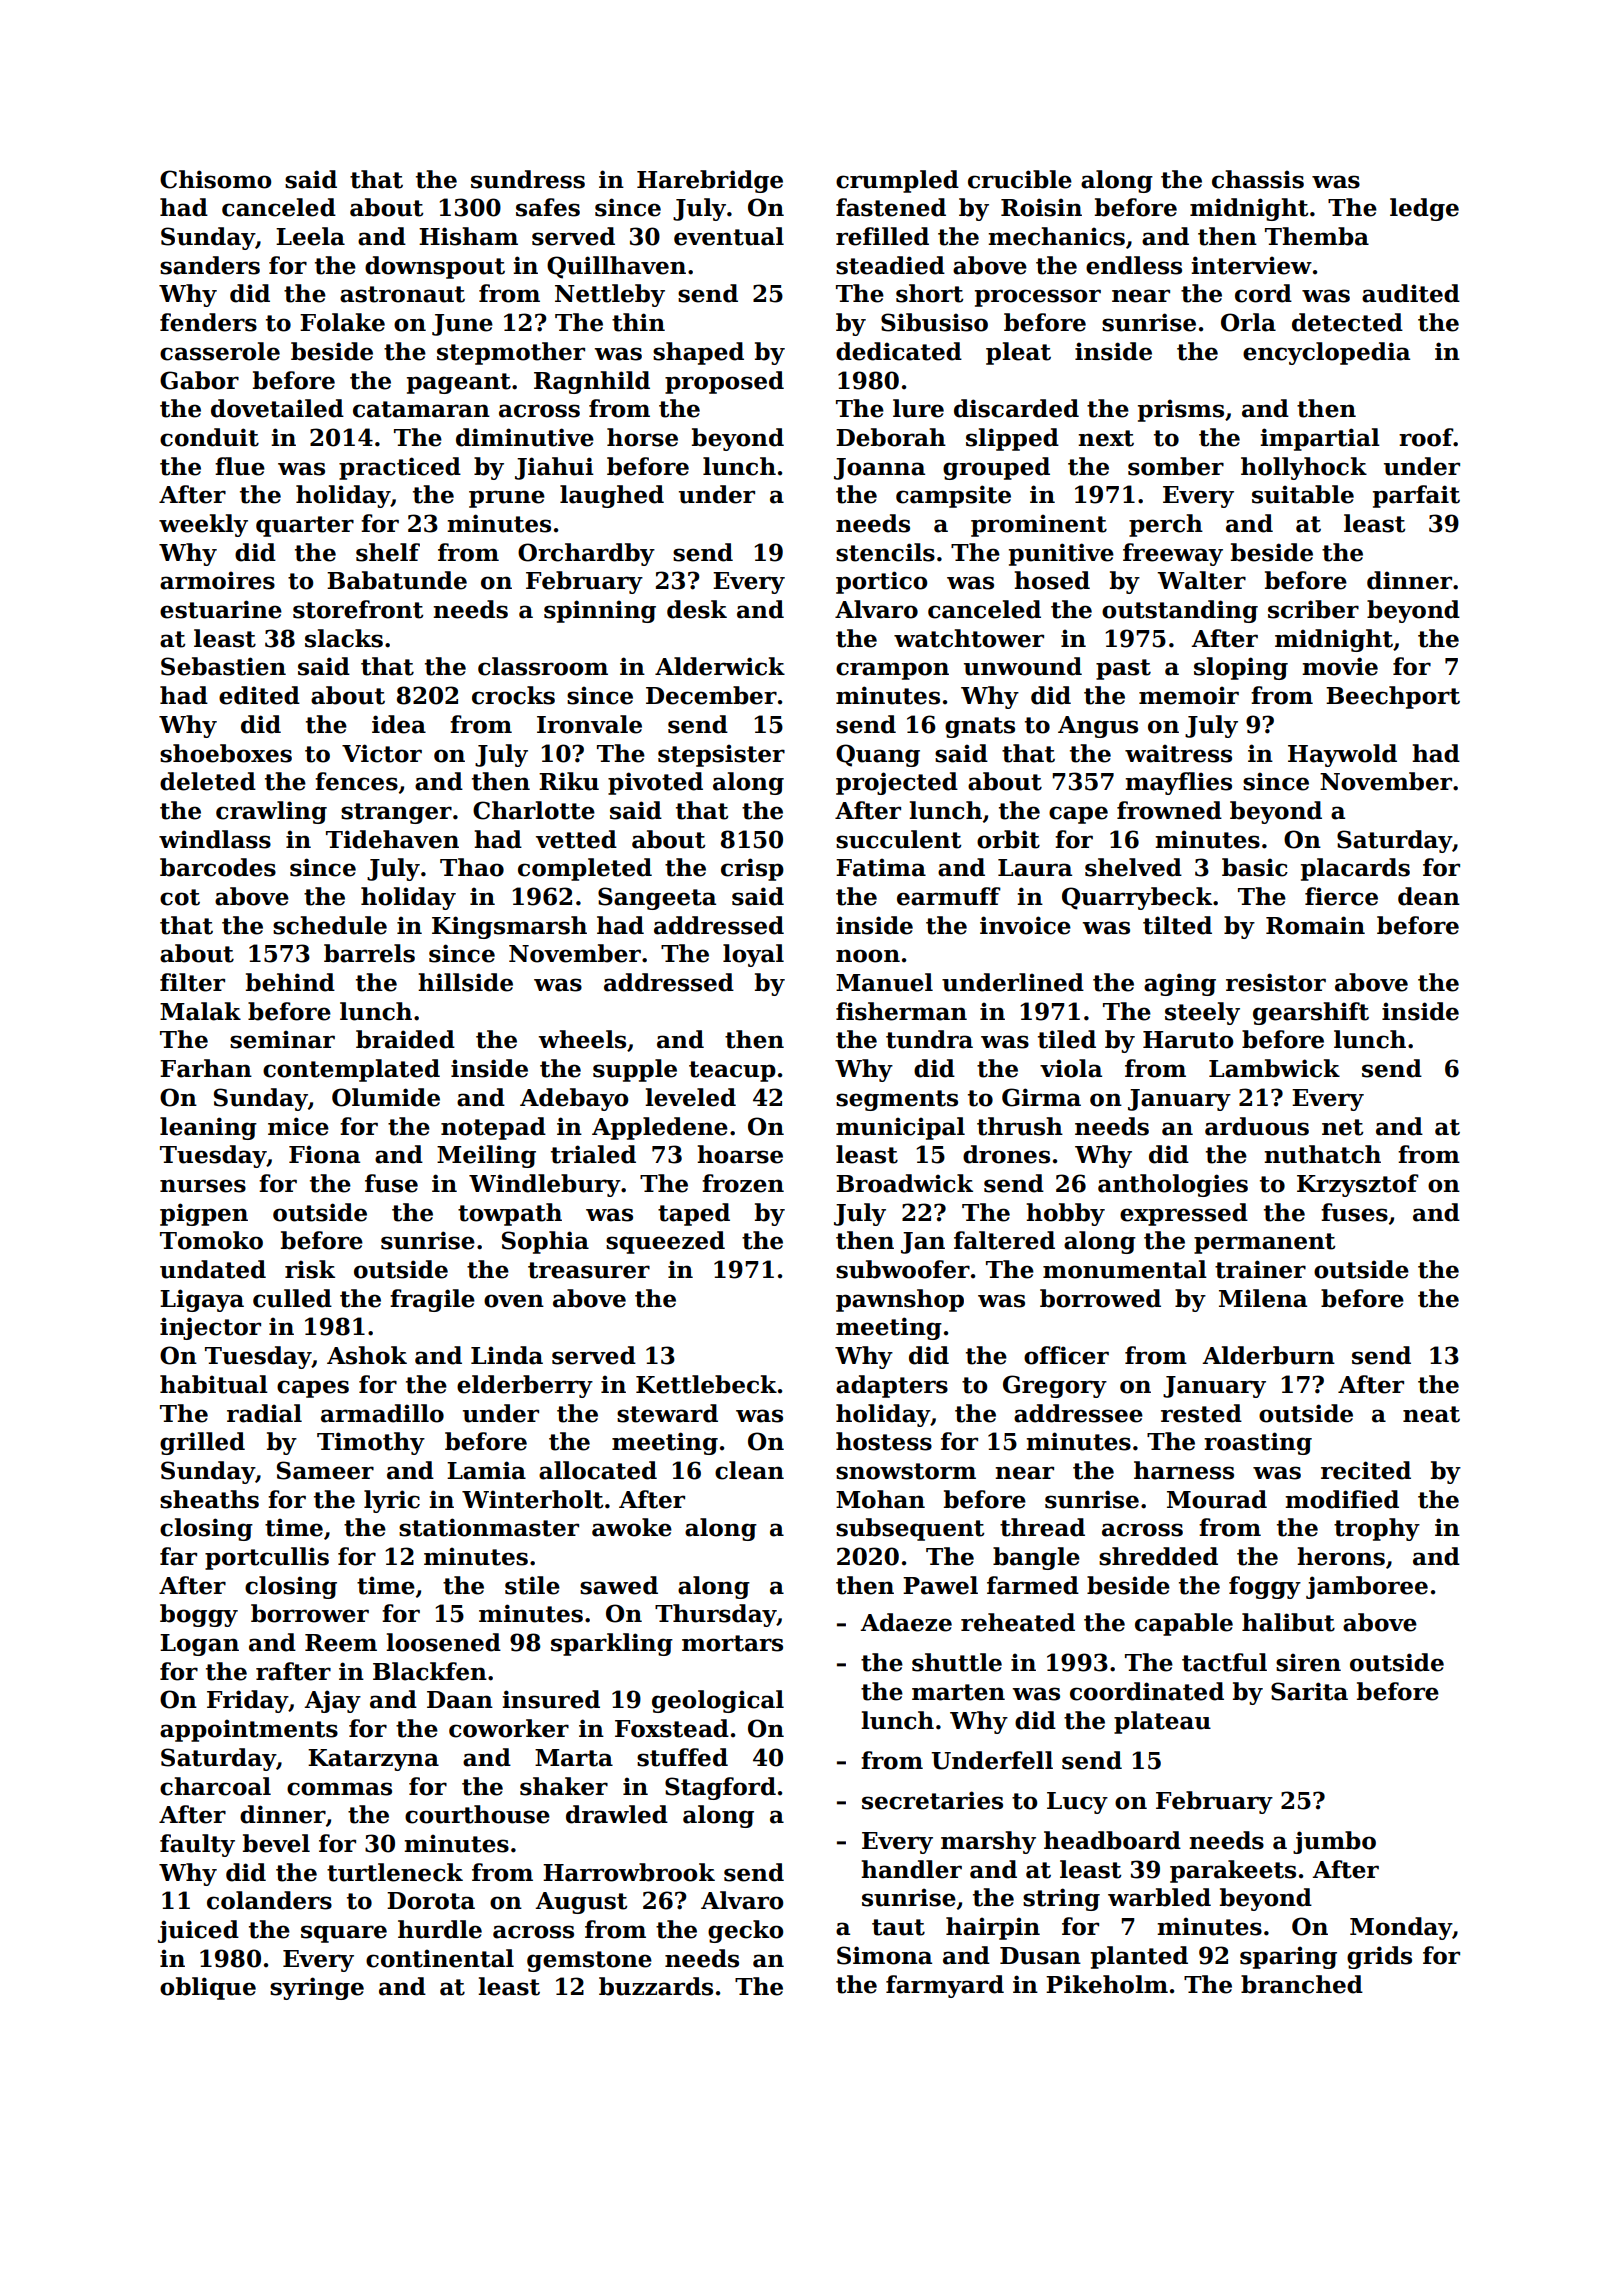 This document has height=2292, width=1620. What do you see at coordinates (657, 898) in the document?
I see `Sangeeta` at bounding box center [657, 898].
